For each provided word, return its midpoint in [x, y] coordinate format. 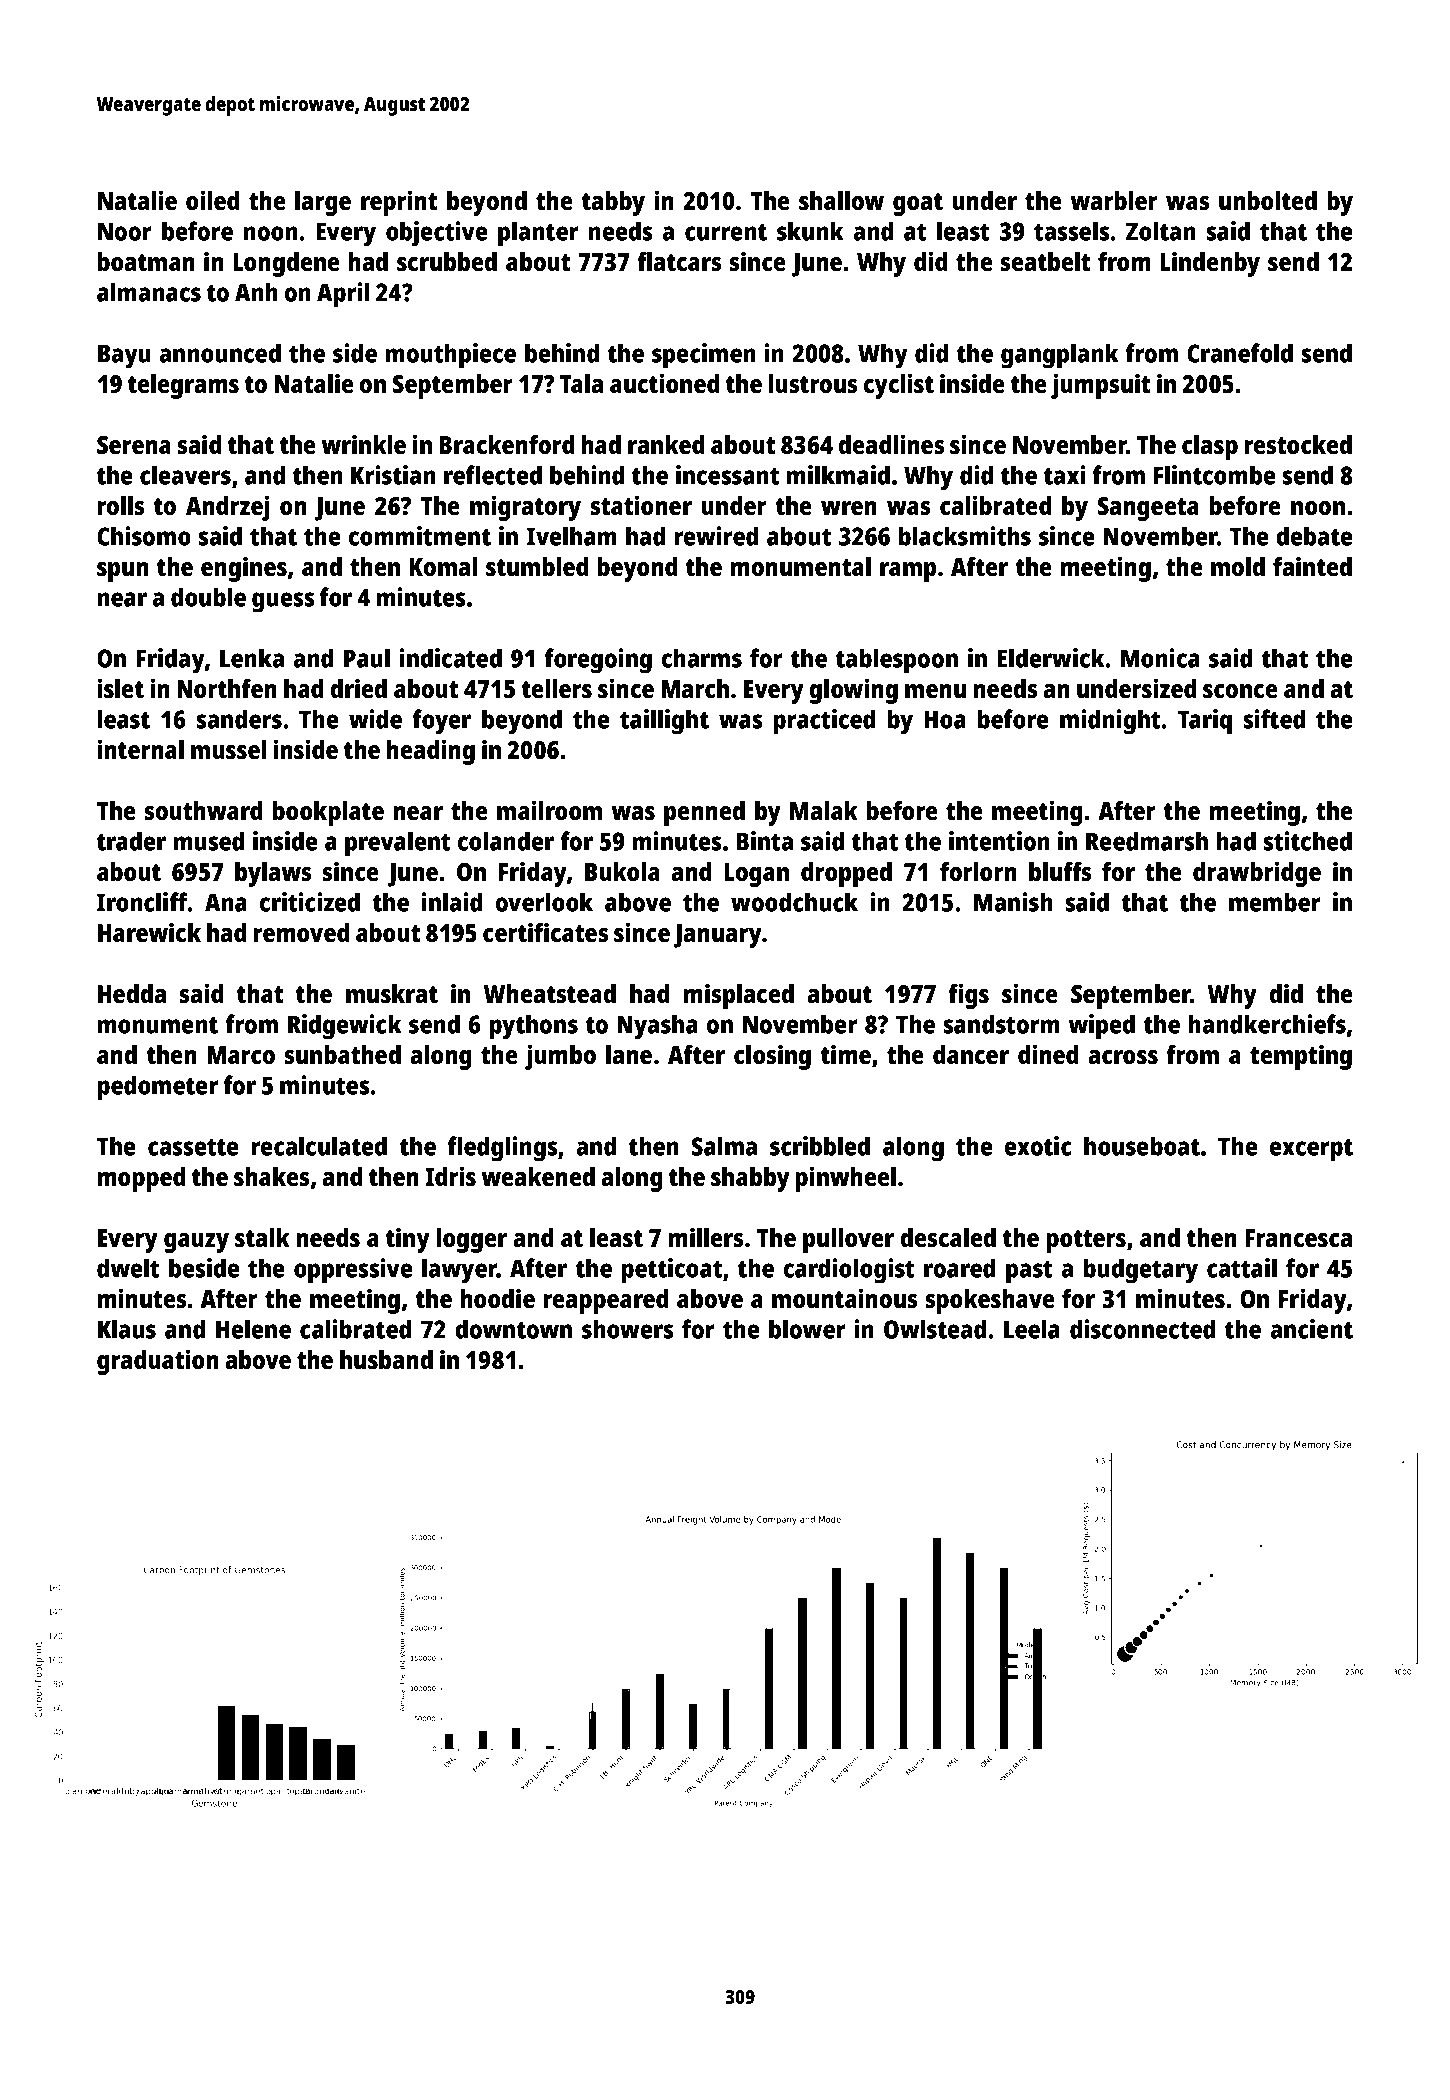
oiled [212, 200]
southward [203, 810]
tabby [613, 203]
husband [386, 1359]
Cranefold [1240, 353]
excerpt [1311, 1150]
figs [969, 996]
